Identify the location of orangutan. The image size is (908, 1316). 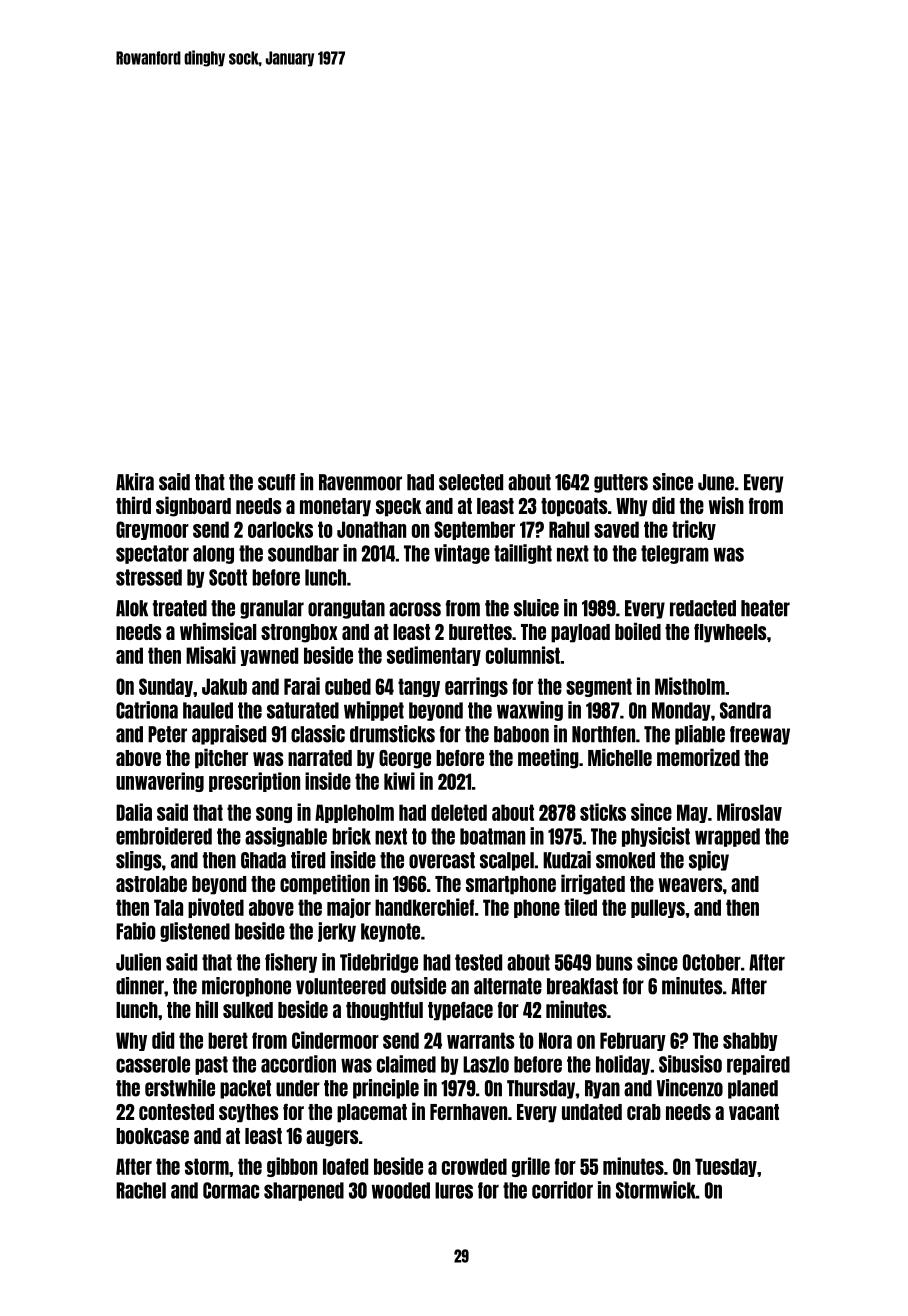
(346, 609).
